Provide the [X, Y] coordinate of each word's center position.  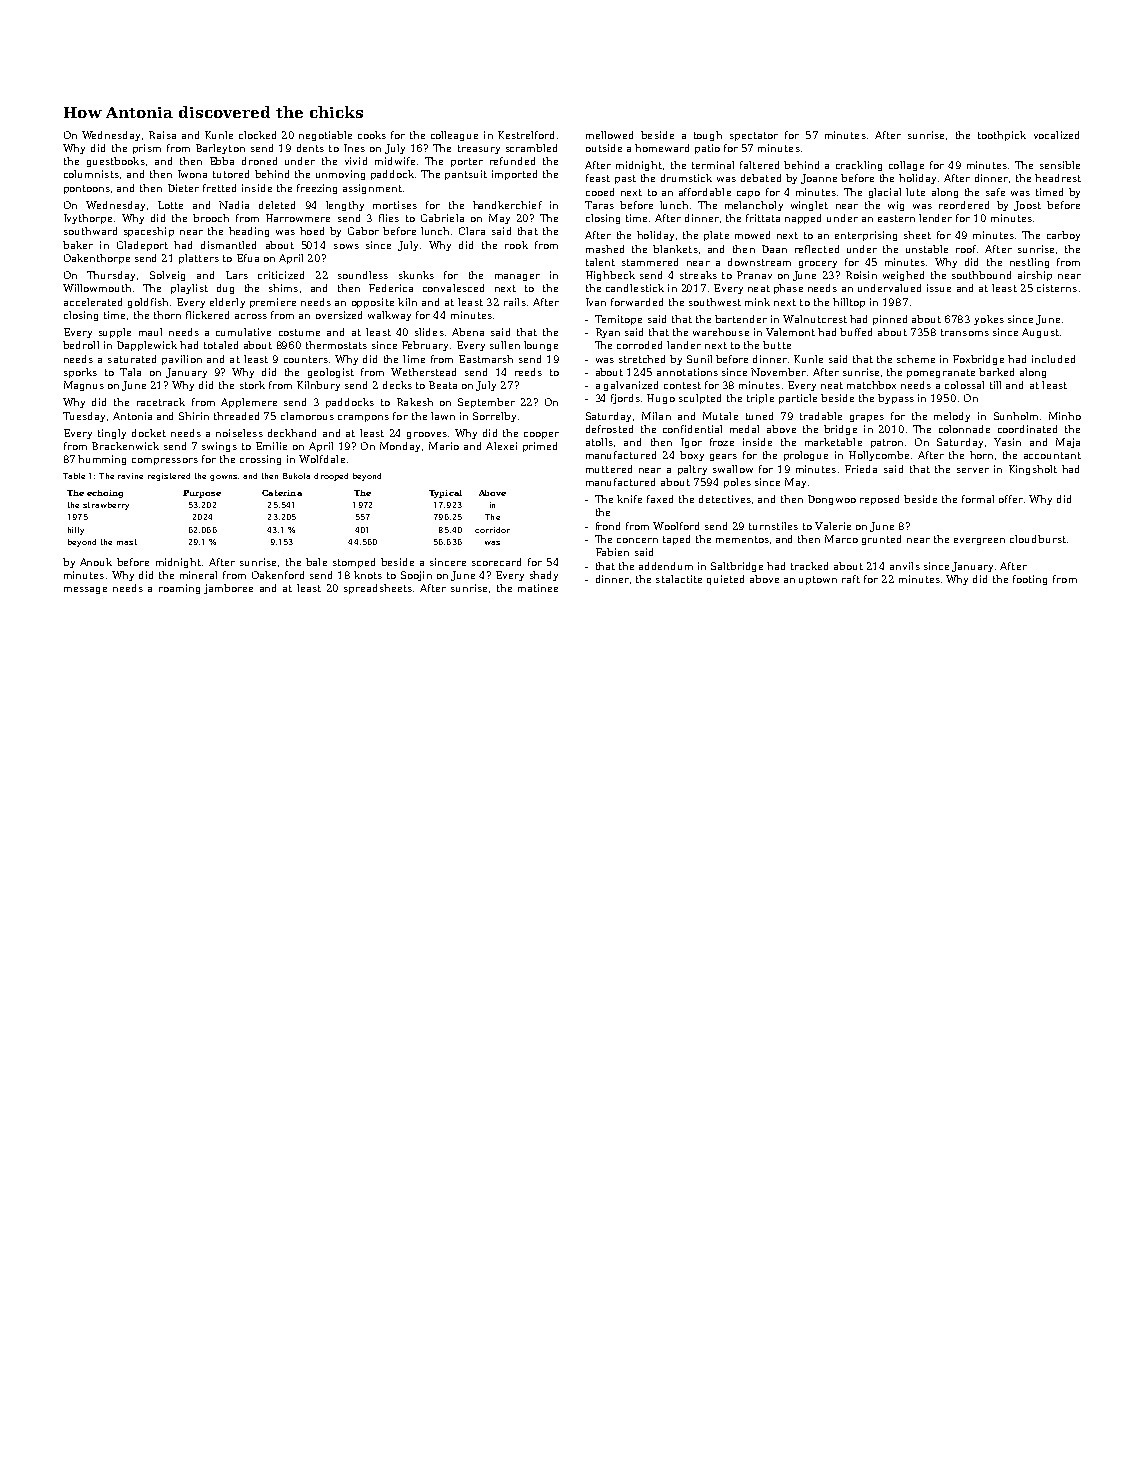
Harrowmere [298, 218]
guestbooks [116, 162]
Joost [1027, 206]
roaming [179, 589]
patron [887, 443]
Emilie [271, 446]
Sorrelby [494, 417]
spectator [754, 136]
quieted [725, 580]
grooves [427, 435]
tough [708, 136]
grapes [867, 418]
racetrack [161, 402]
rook [516, 245]
